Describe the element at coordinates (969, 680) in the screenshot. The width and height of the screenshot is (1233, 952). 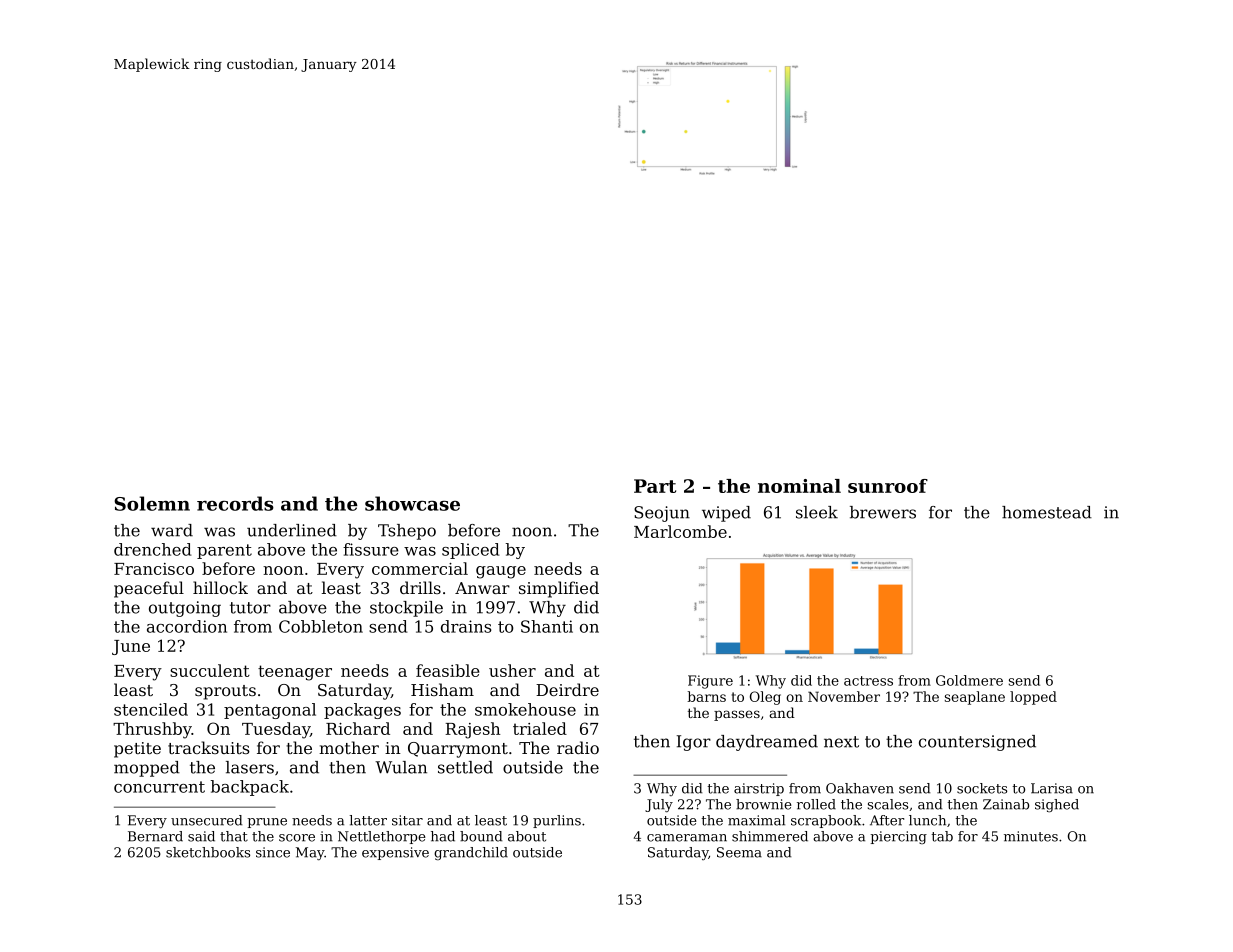
I see `Goldmere` at that location.
